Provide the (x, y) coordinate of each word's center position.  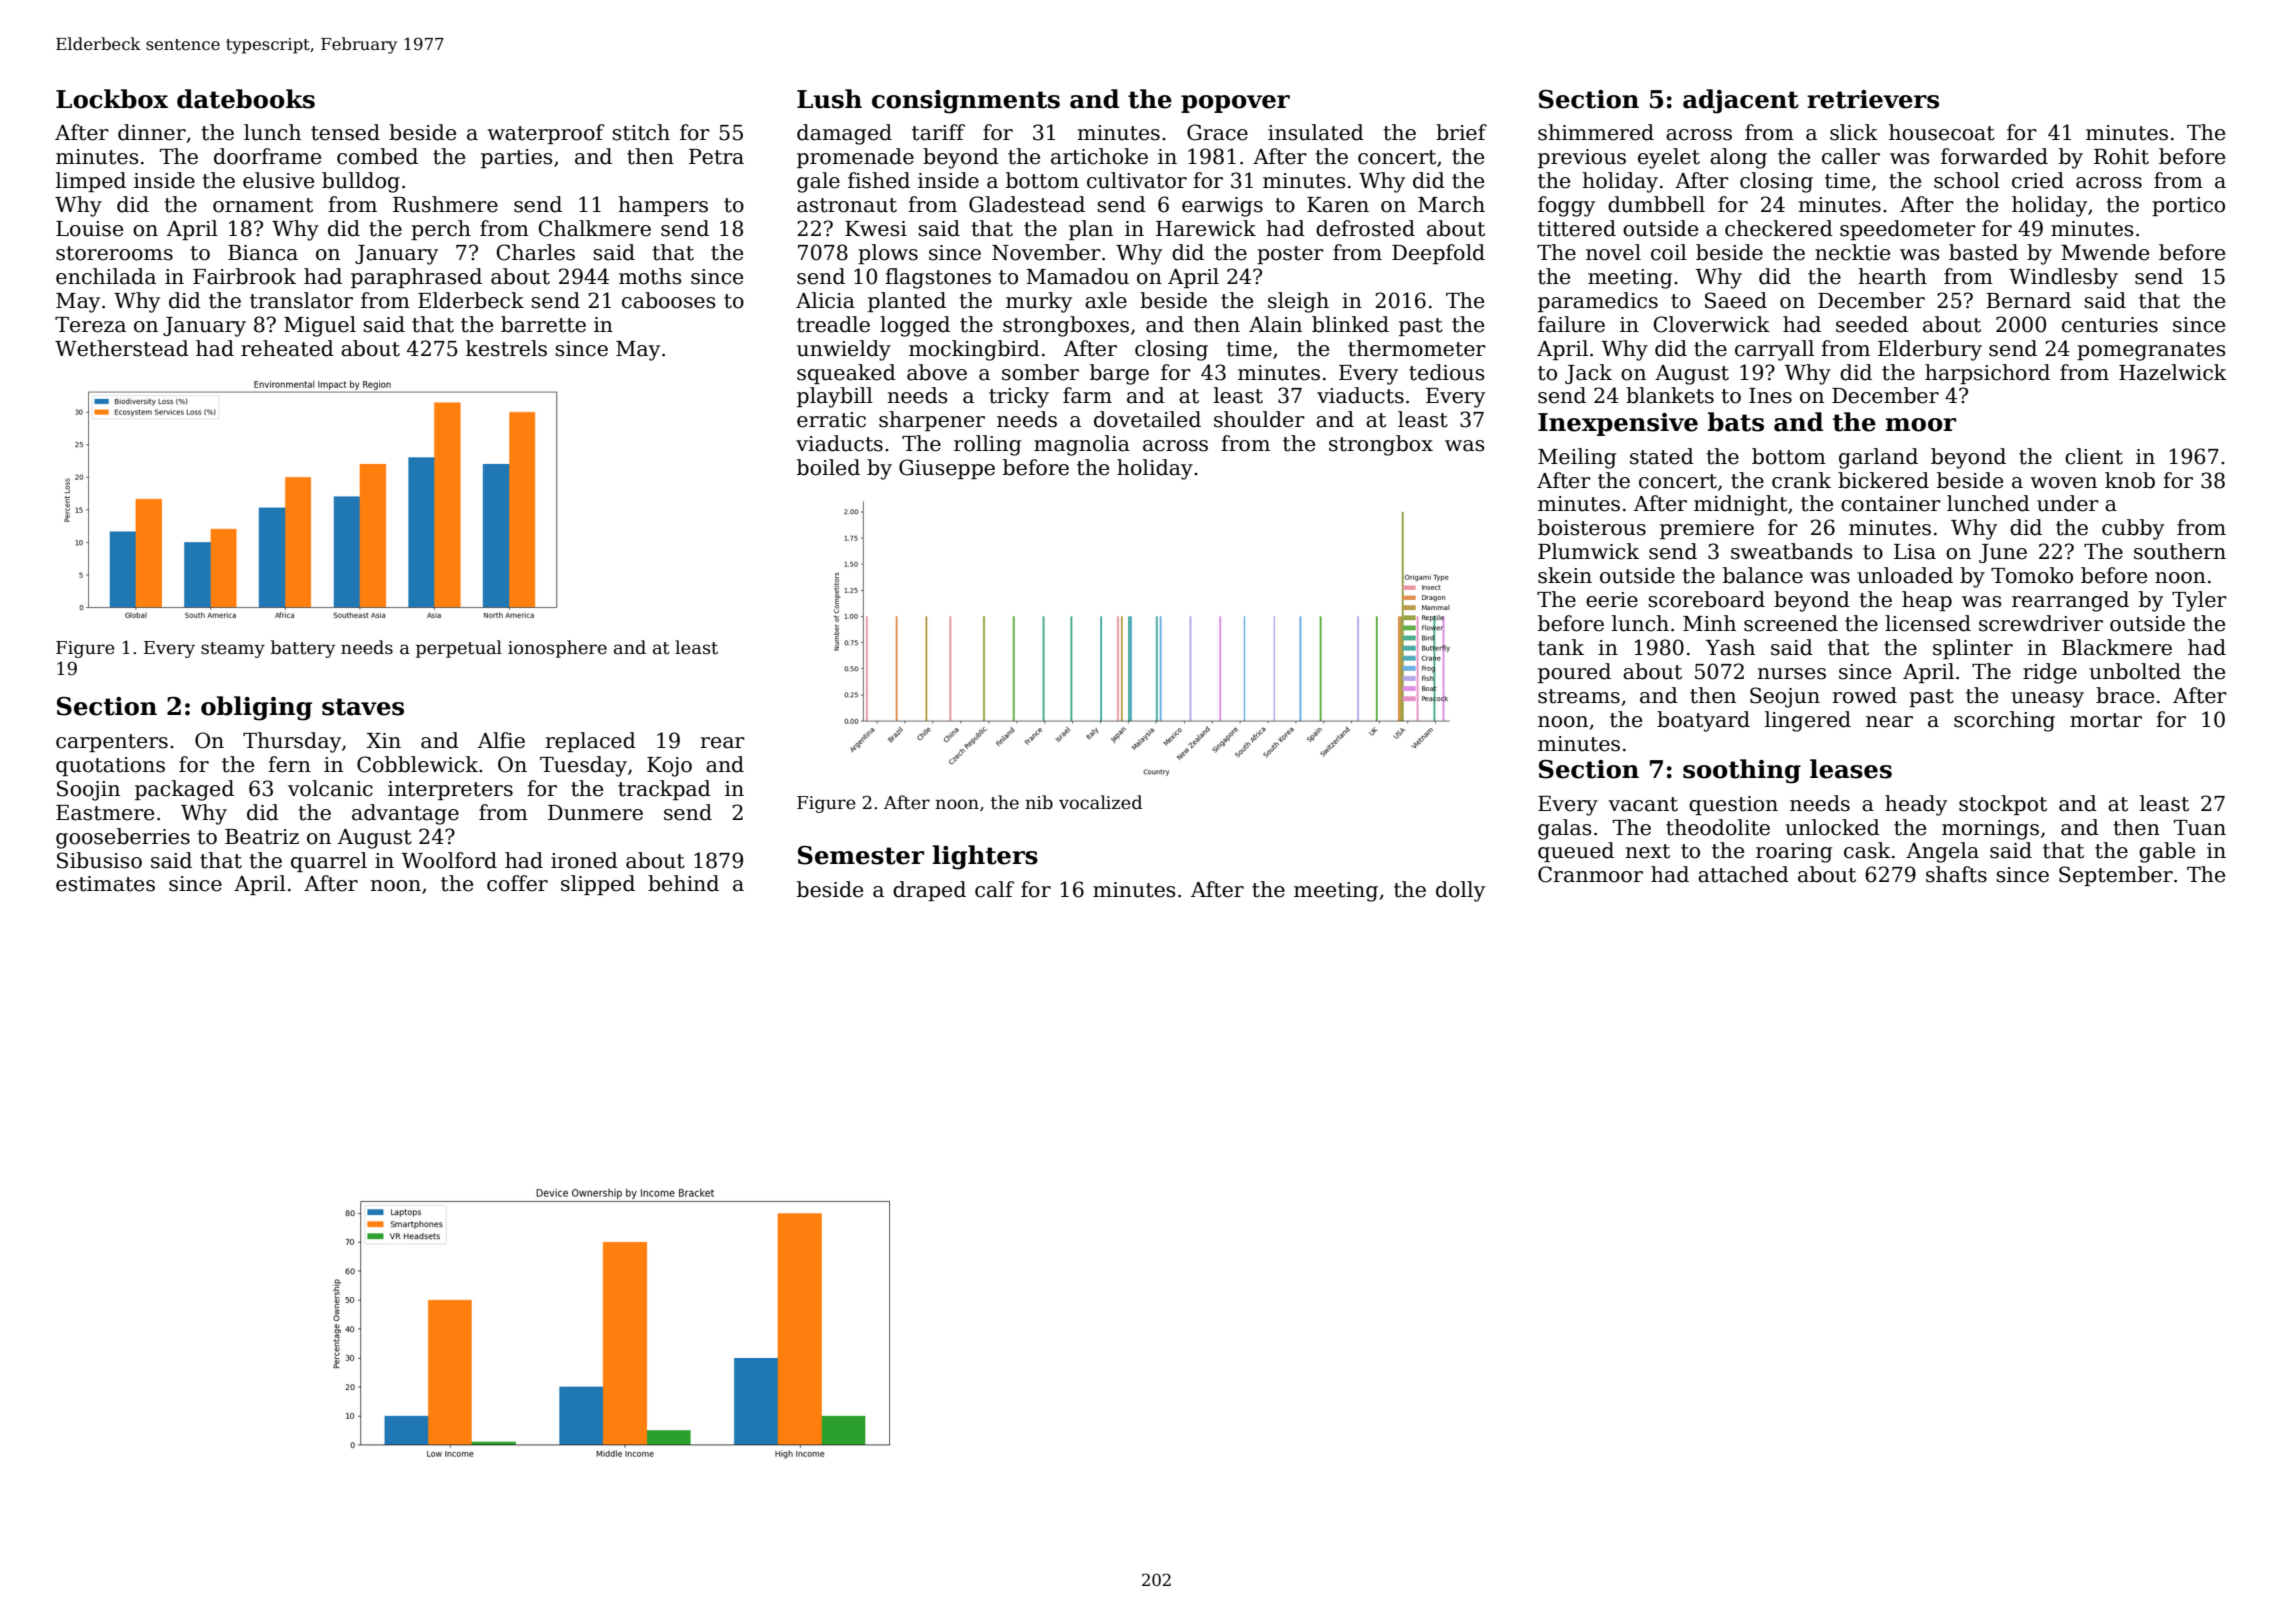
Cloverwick (1711, 324)
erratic (831, 420)
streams (1579, 696)
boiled (828, 467)
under (2068, 503)
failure (1571, 324)
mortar (2106, 720)
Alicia (825, 300)
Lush (829, 99)
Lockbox (112, 99)
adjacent (1741, 101)
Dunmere (595, 813)
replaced (591, 742)
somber (1040, 372)
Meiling (1577, 458)
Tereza (90, 325)
